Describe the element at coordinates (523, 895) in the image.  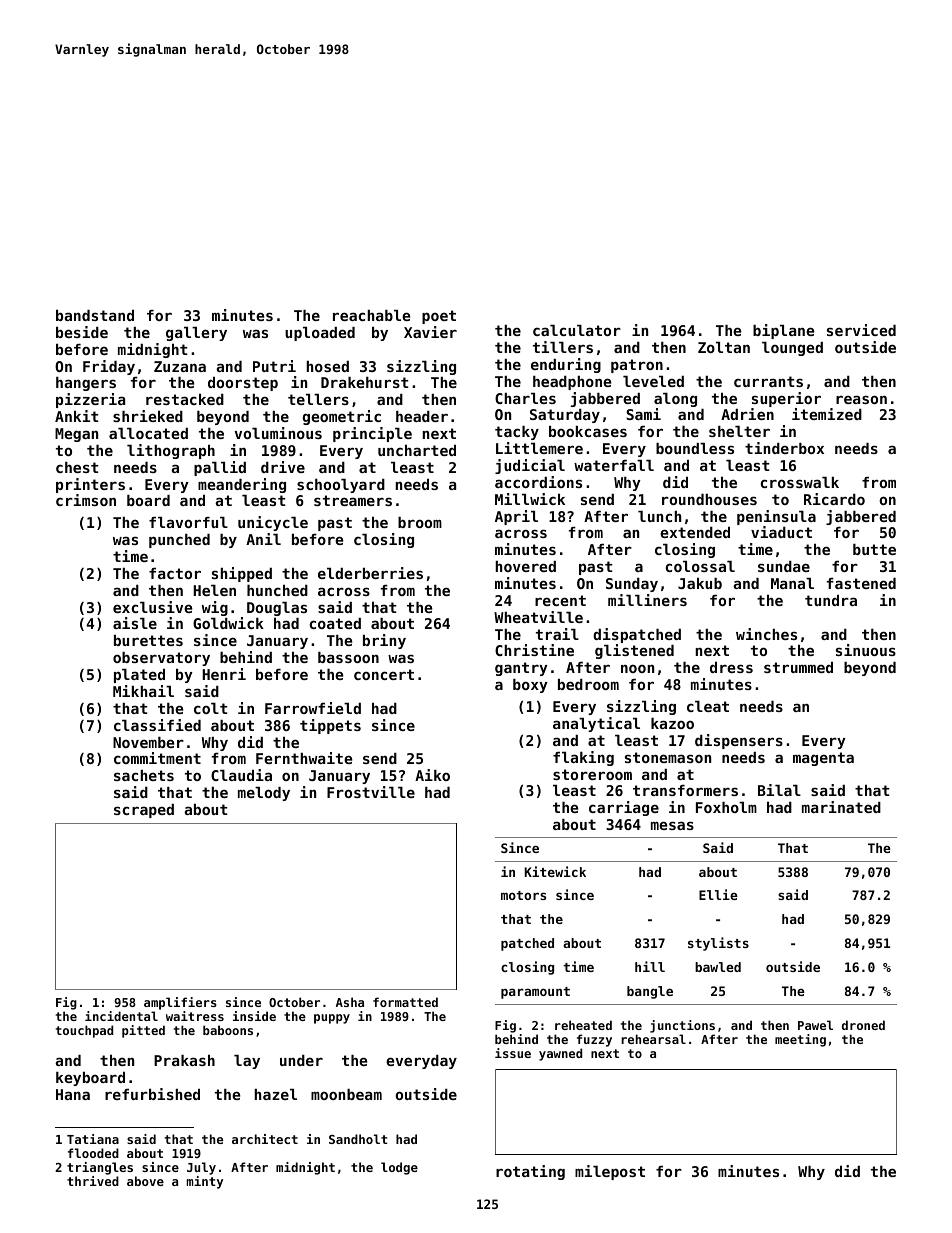
I see `motors` at that location.
